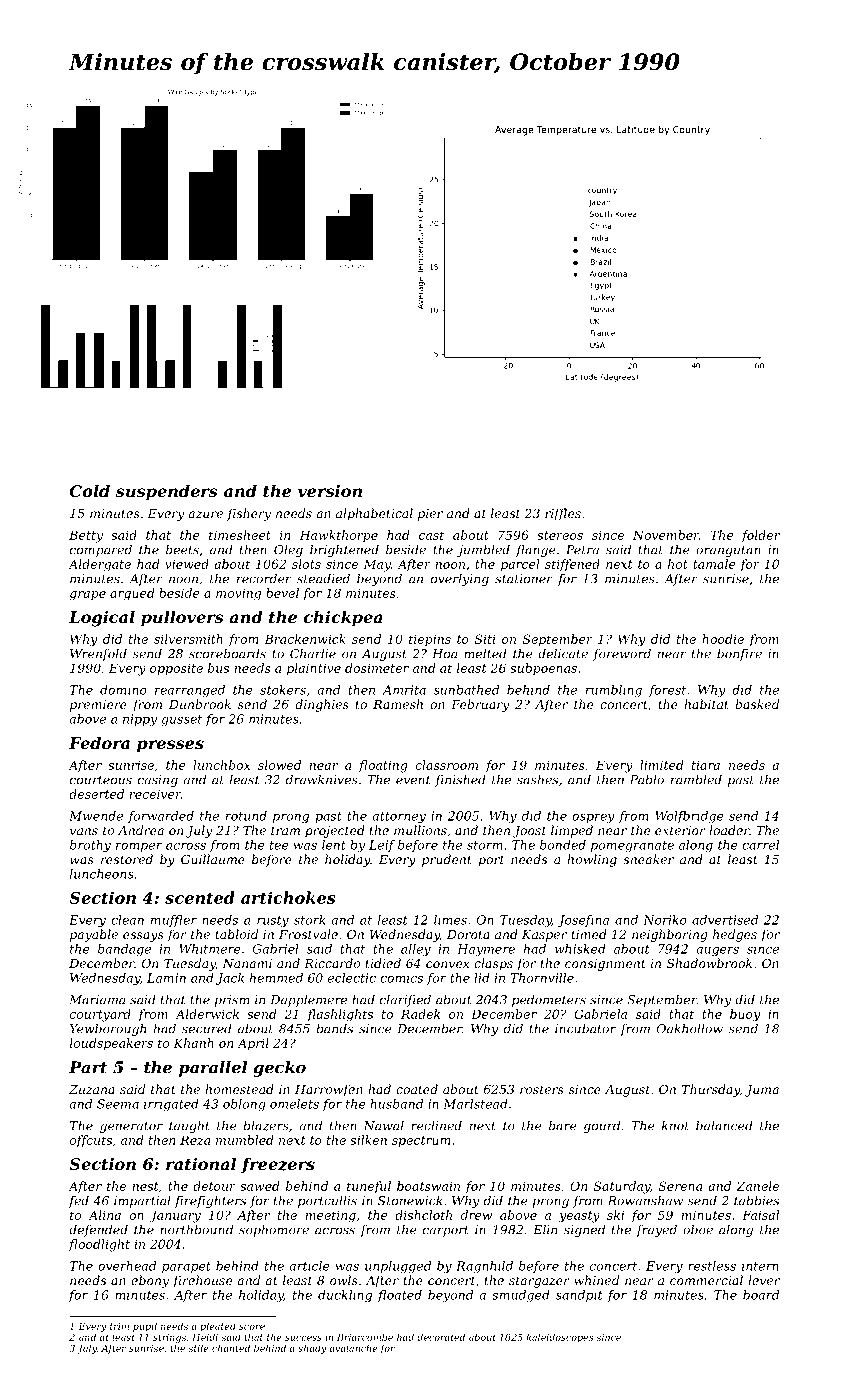 This page has height=1400, width=849. I want to click on Riccardo, so click(332, 963).
